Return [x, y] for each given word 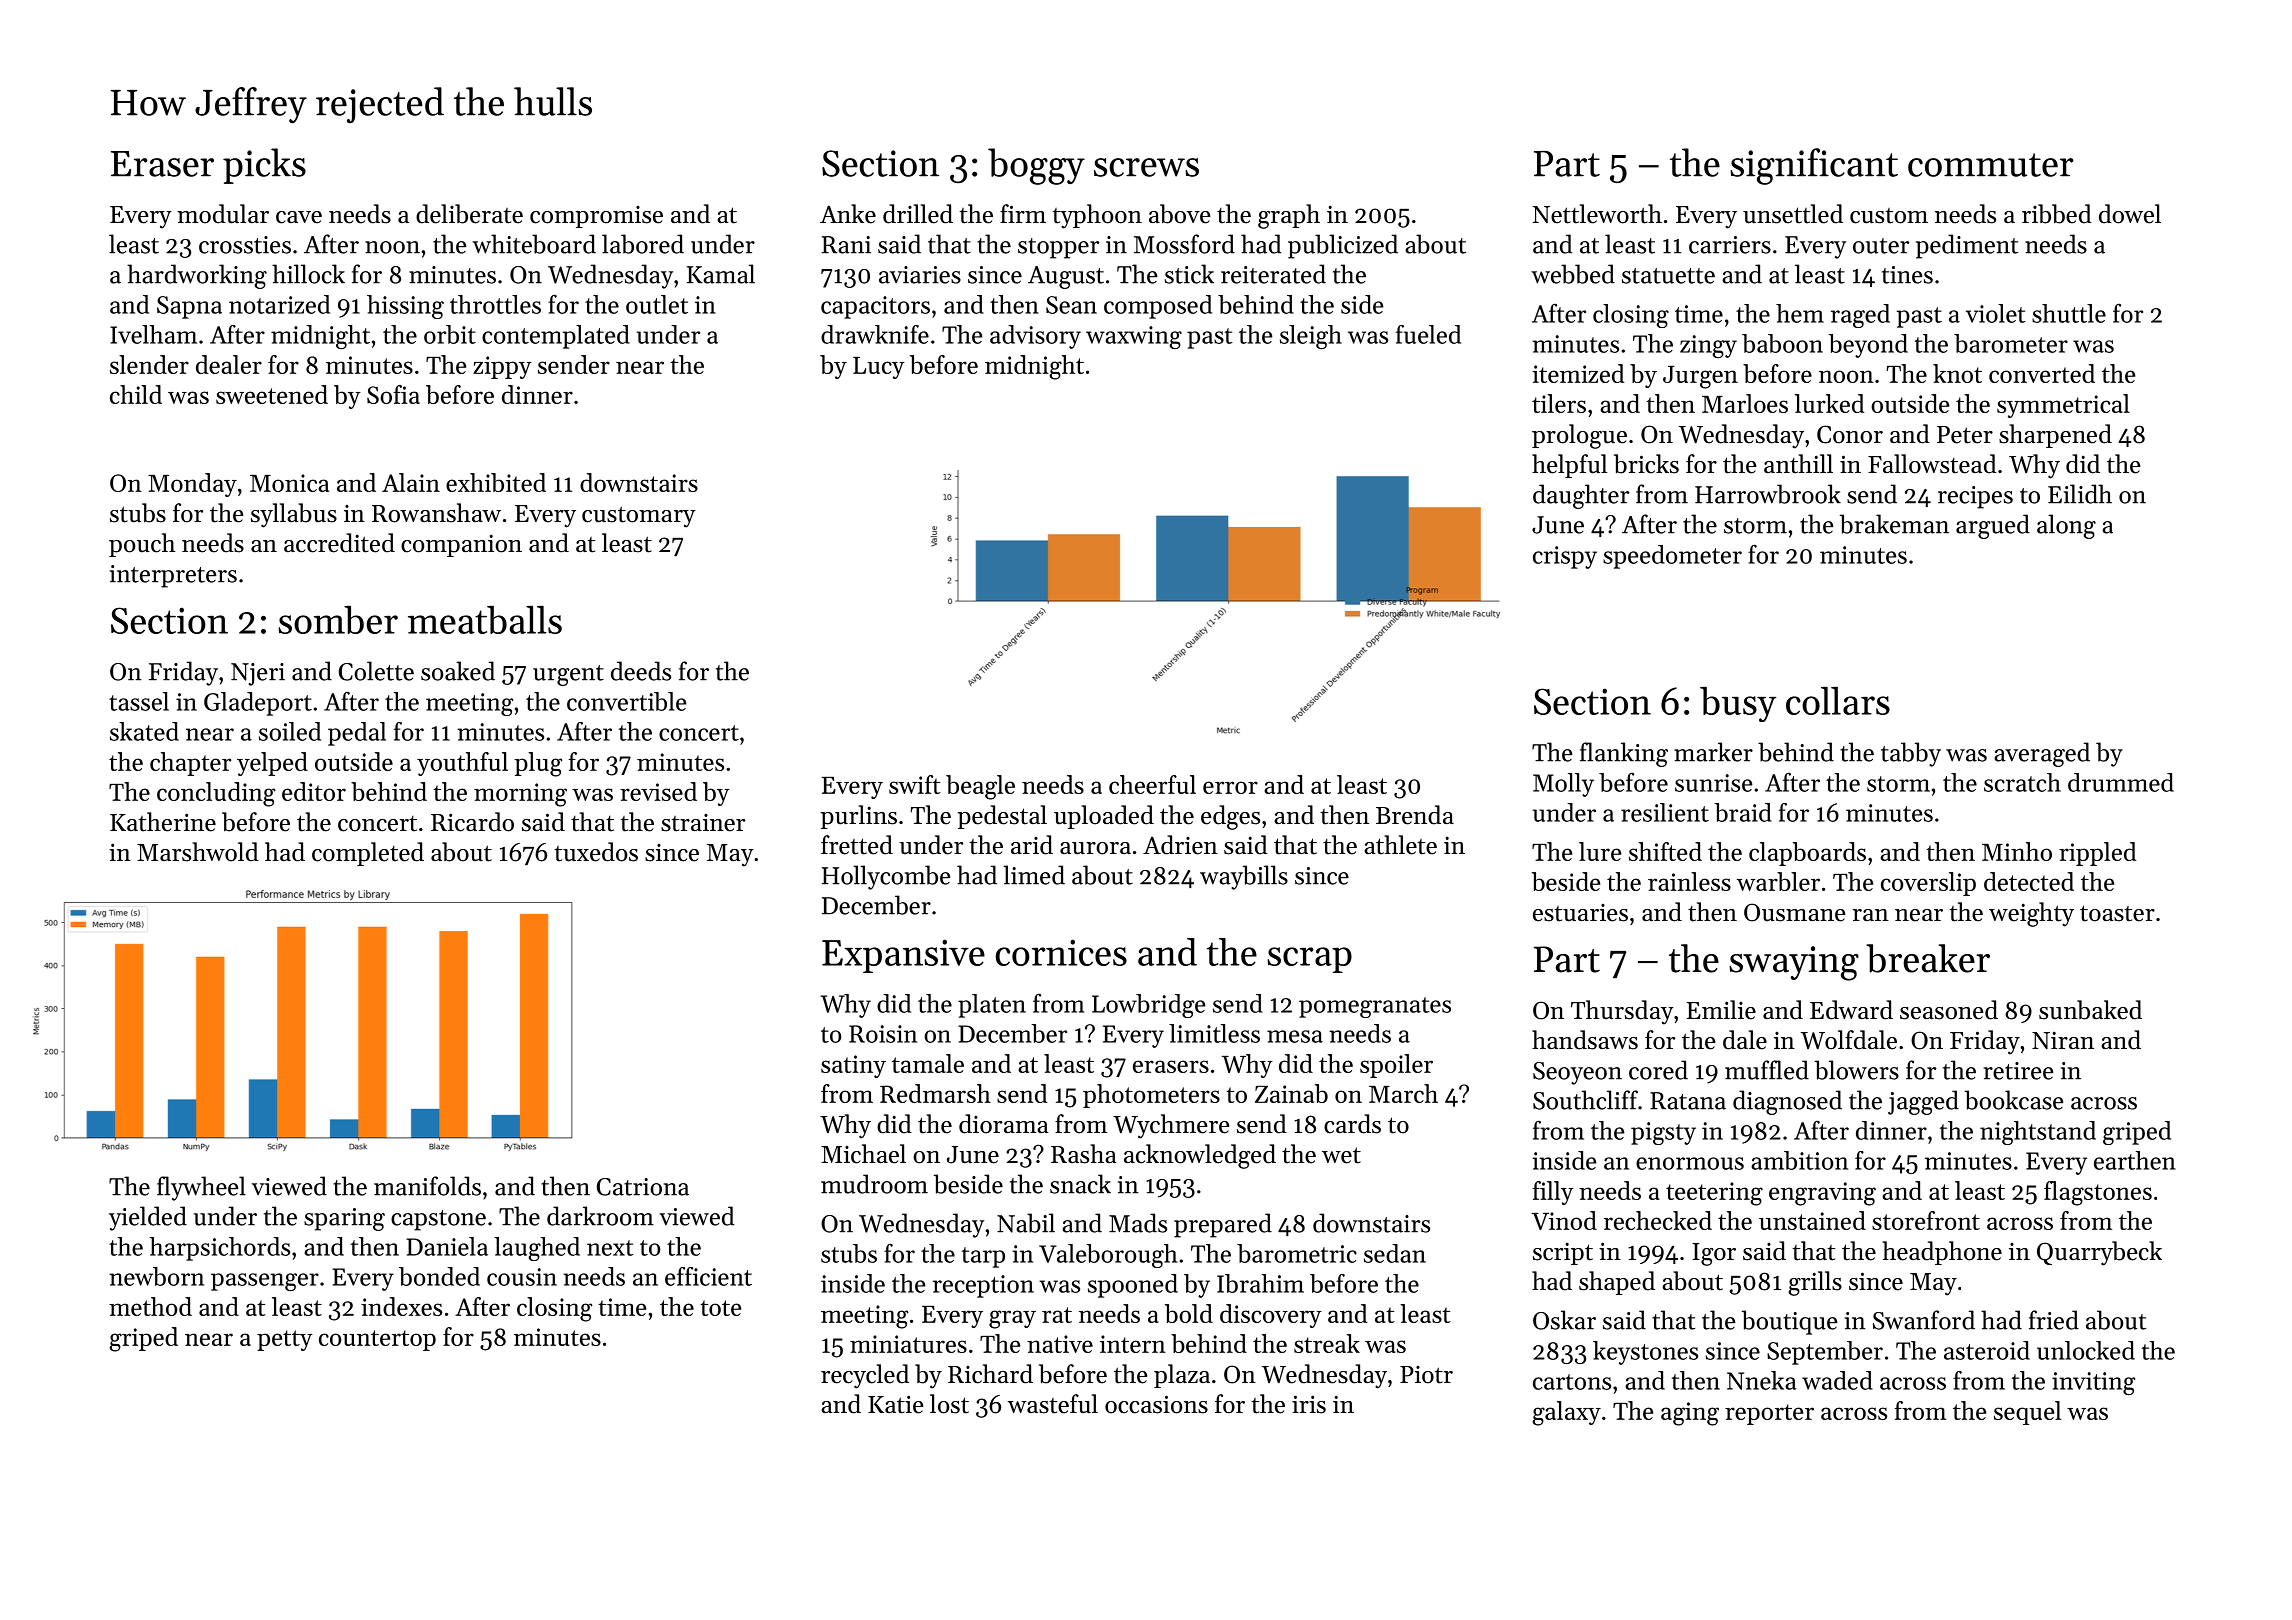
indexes [401, 1306]
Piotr [1426, 1375]
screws [1146, 167]
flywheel [201, 1188]
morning [520, 795]
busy [1738, 704]
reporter [1769, 1414]
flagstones [2098, 1193]
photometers [1151, 1096]
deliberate [469, 214]
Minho [2017, 851]
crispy [1565, 557]
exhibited [496, 482]
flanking [1624, 754]
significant [1814, 166]
